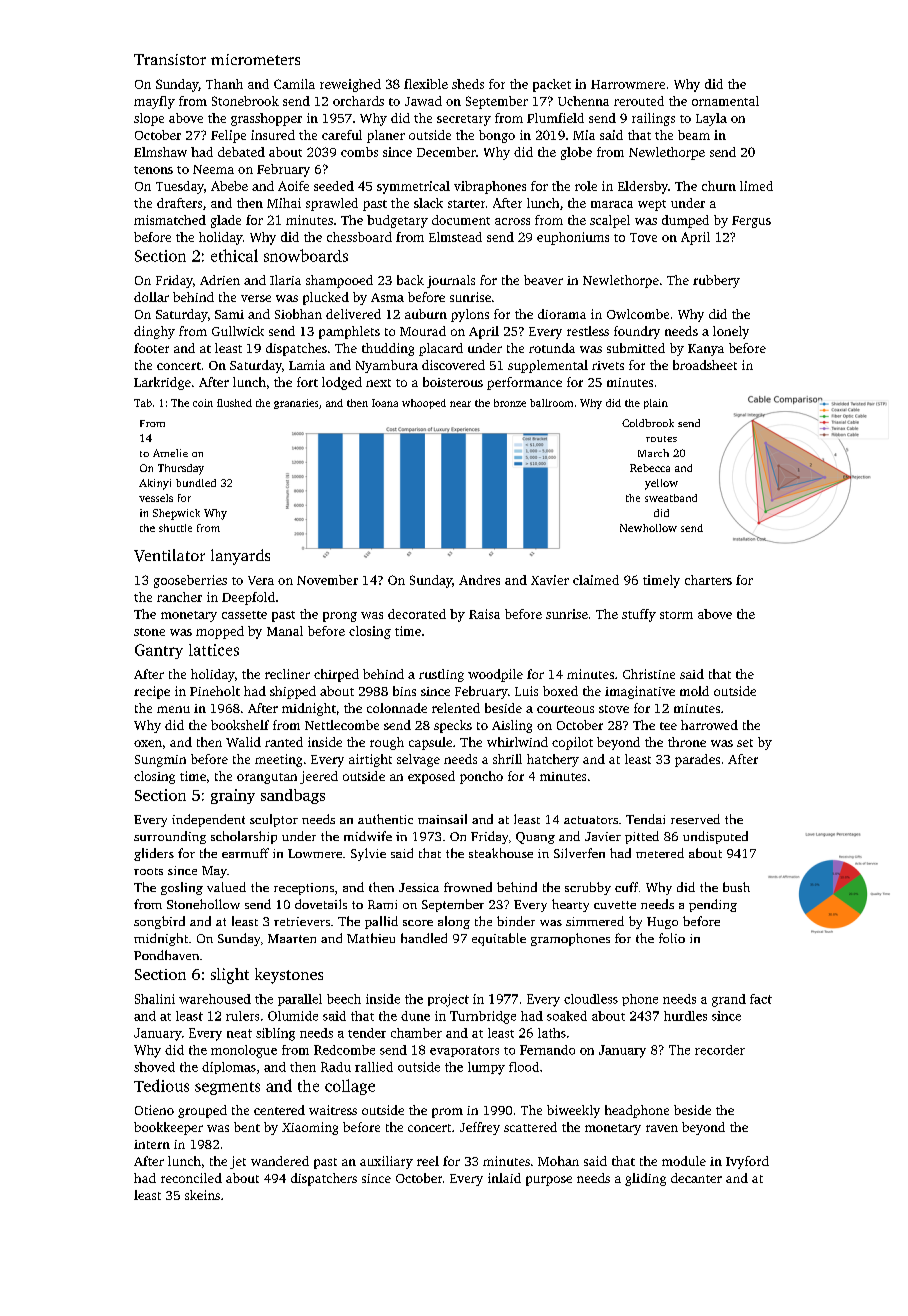 The width and height of the screenshot is (908, 1316). Describe the element at coordinates (468, 84) in the screenshot. I see `sheds` at that location.
